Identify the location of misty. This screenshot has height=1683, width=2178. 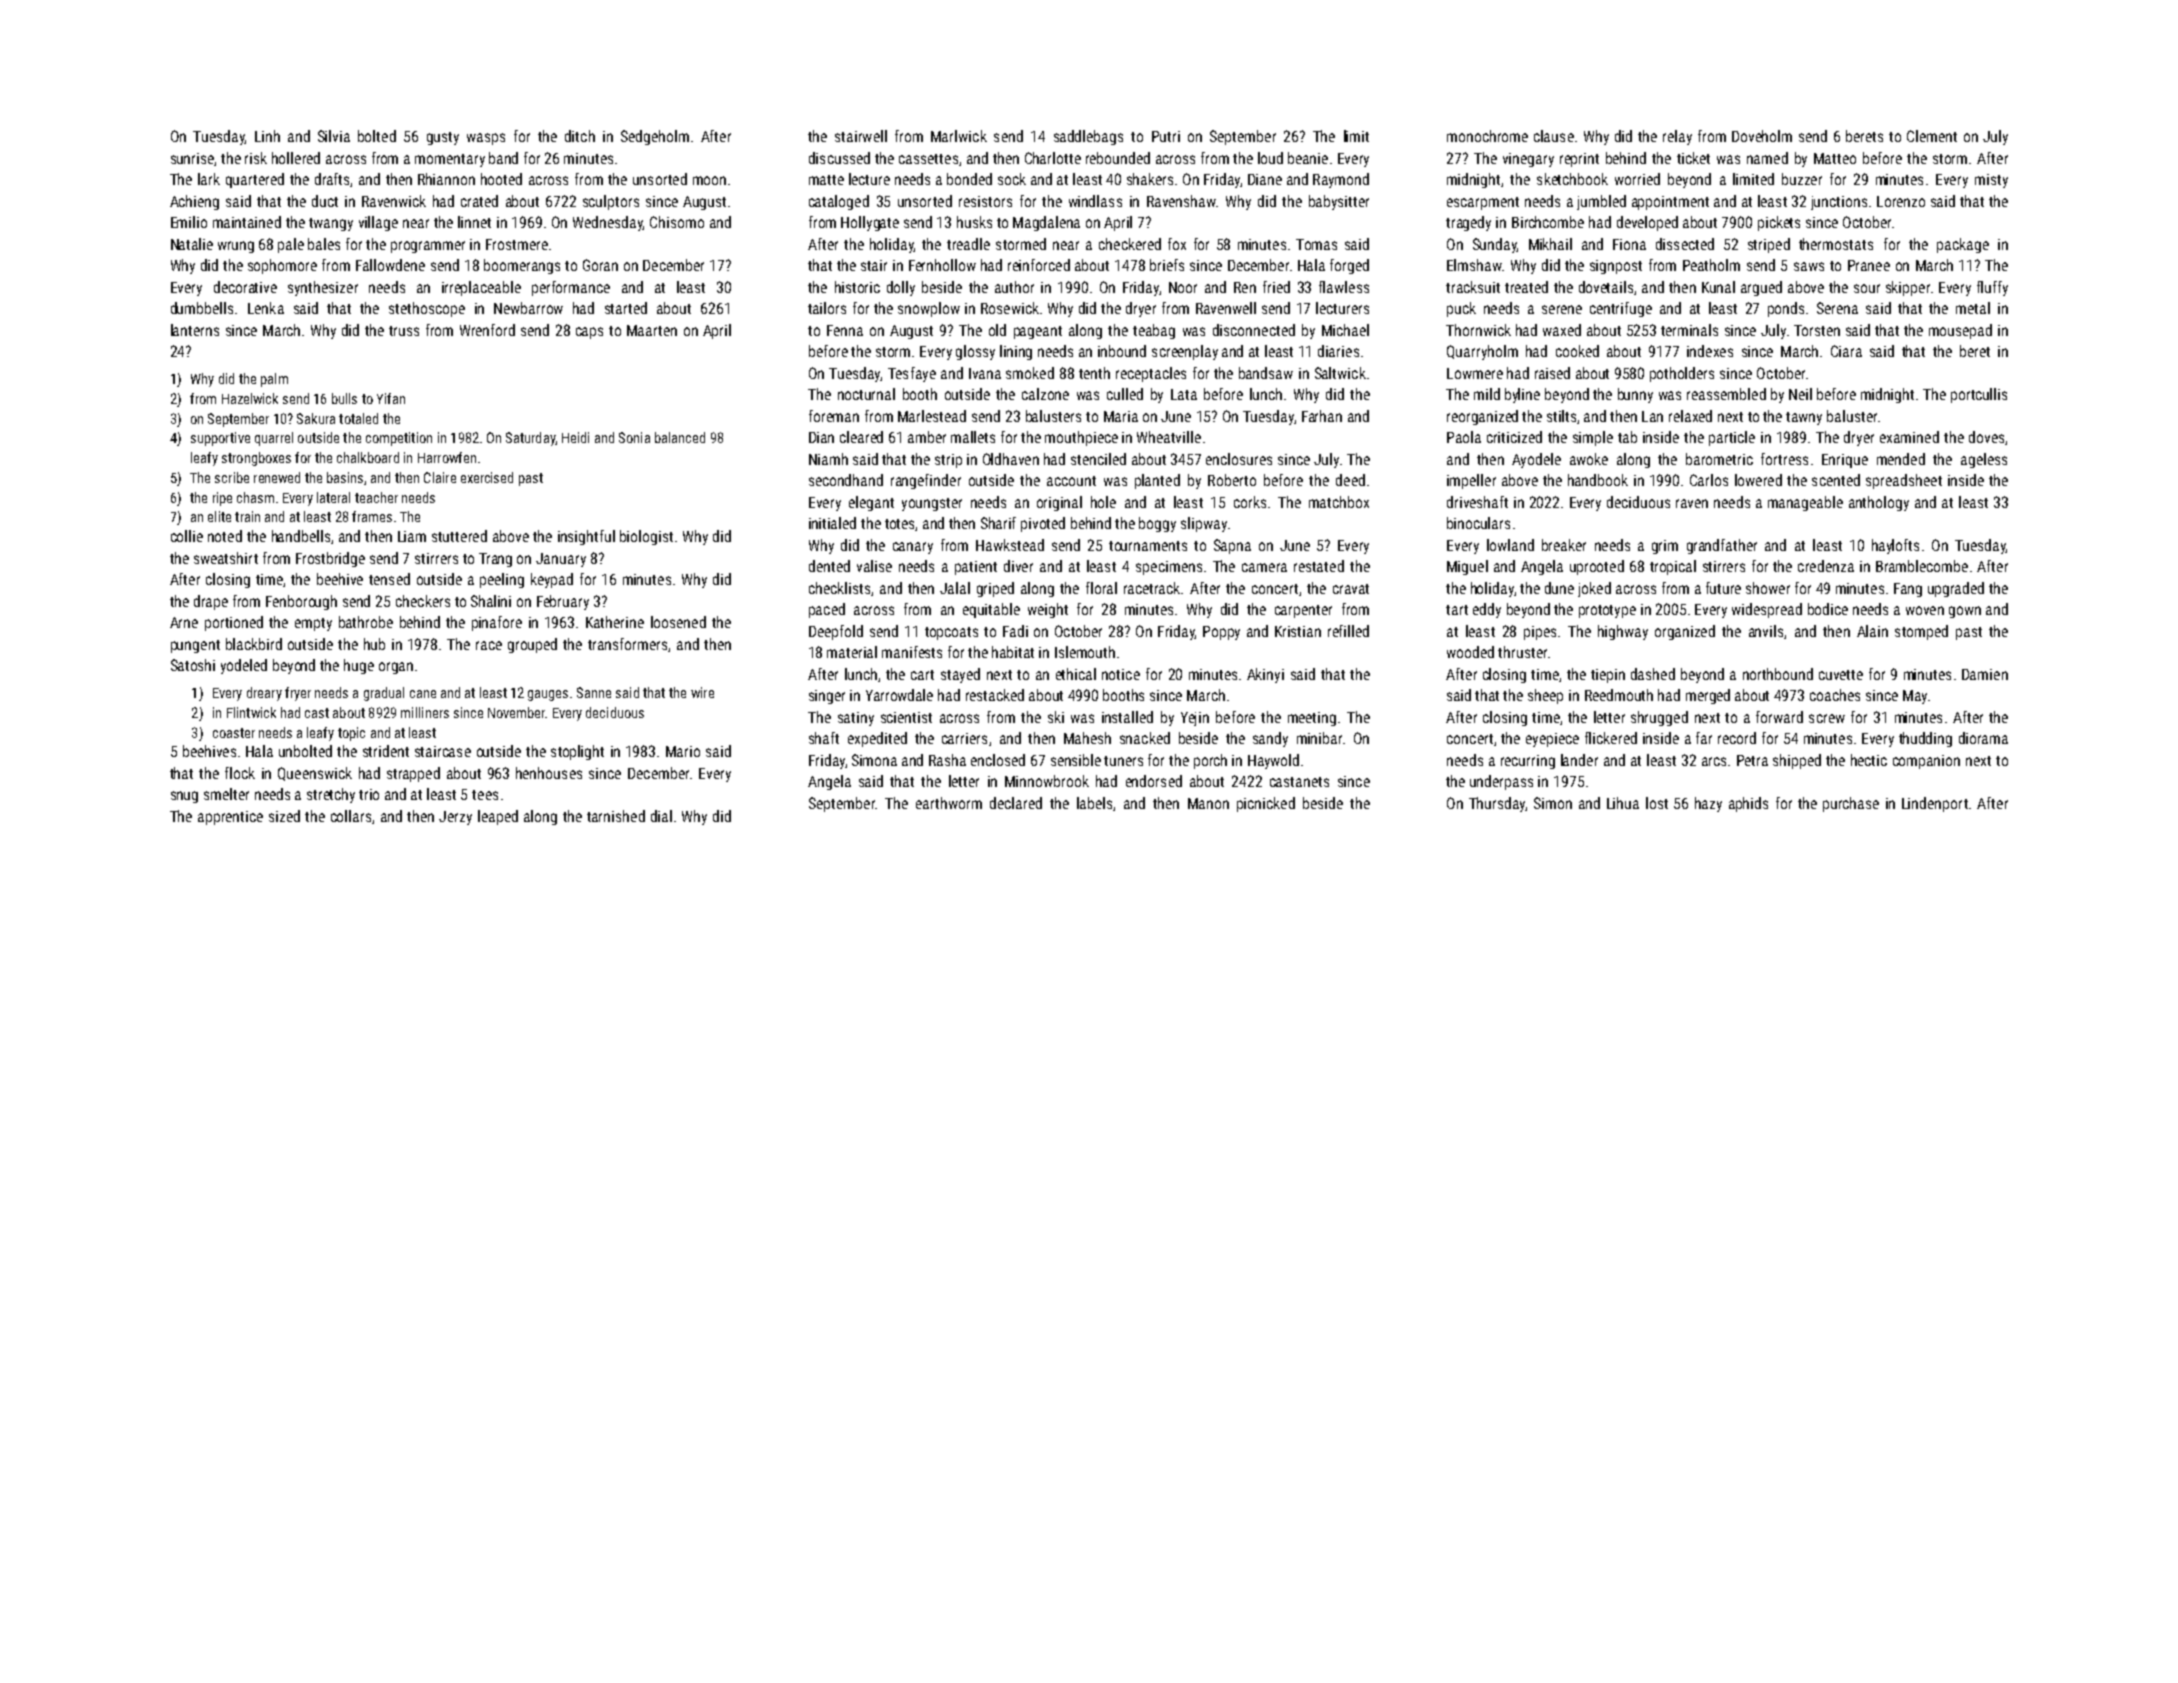
(1991, 181).
